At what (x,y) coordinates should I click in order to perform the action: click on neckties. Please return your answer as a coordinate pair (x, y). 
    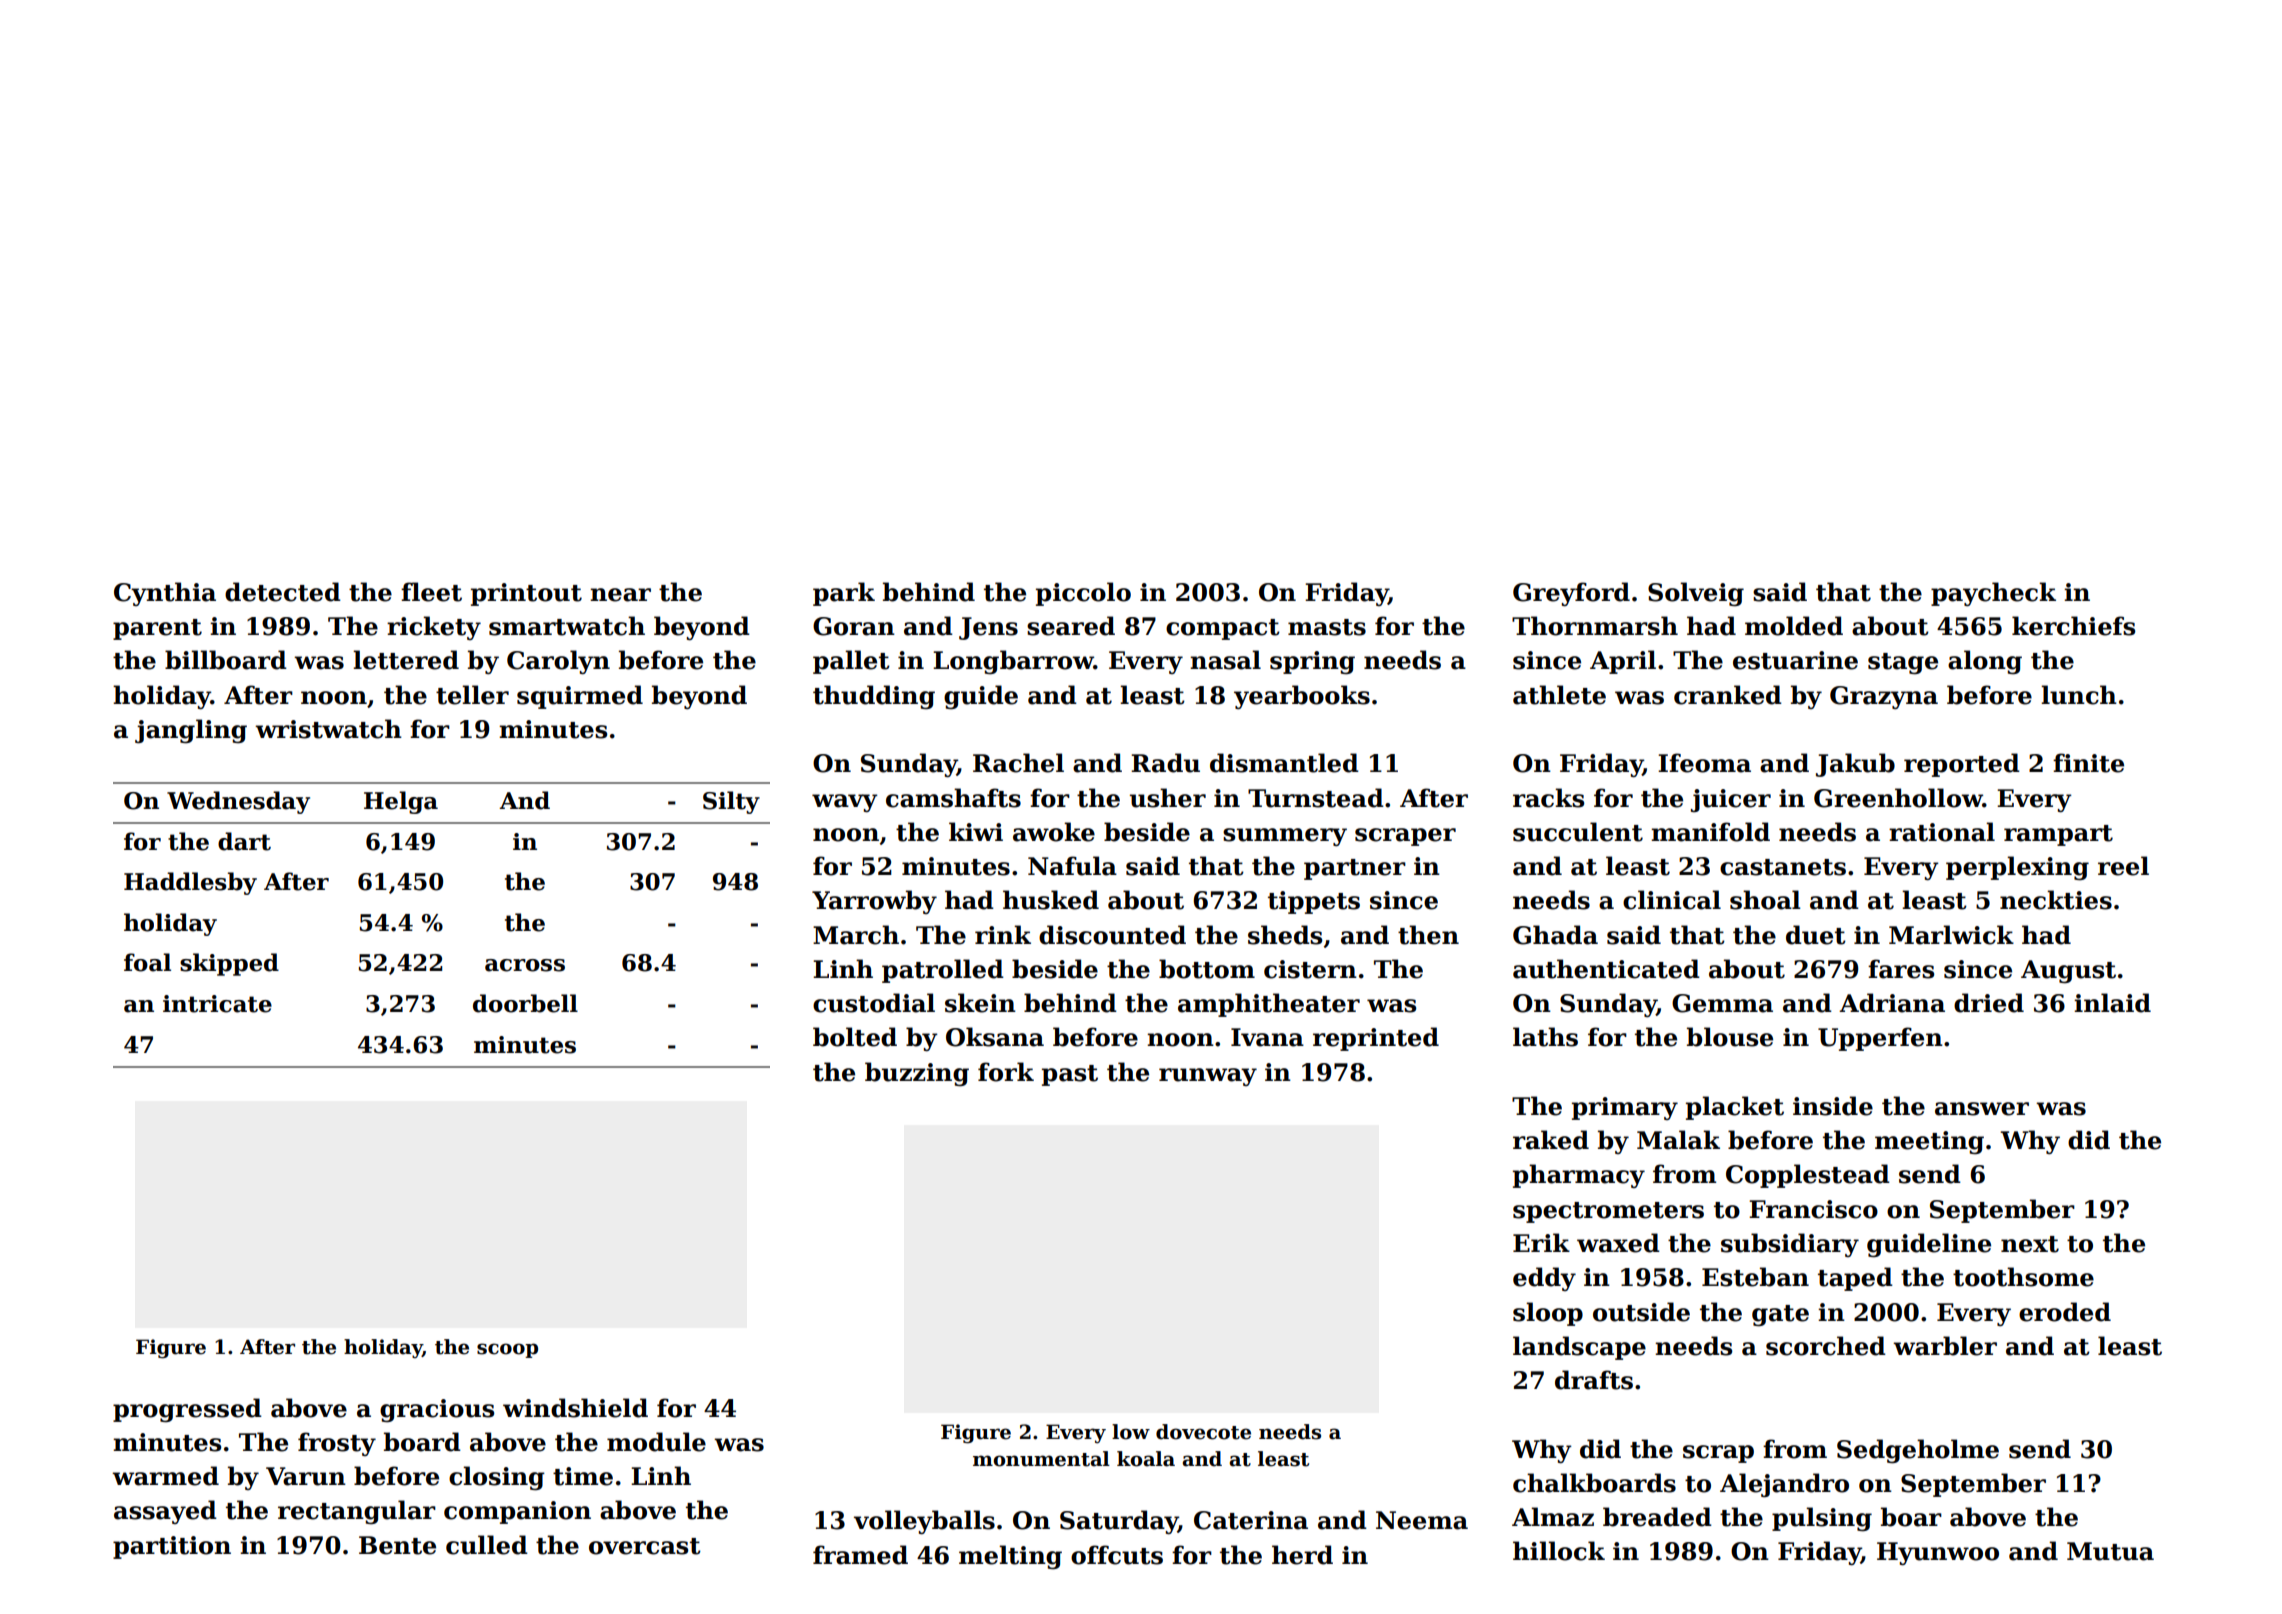
    Looking at the image, I should click on (2056, 900).
